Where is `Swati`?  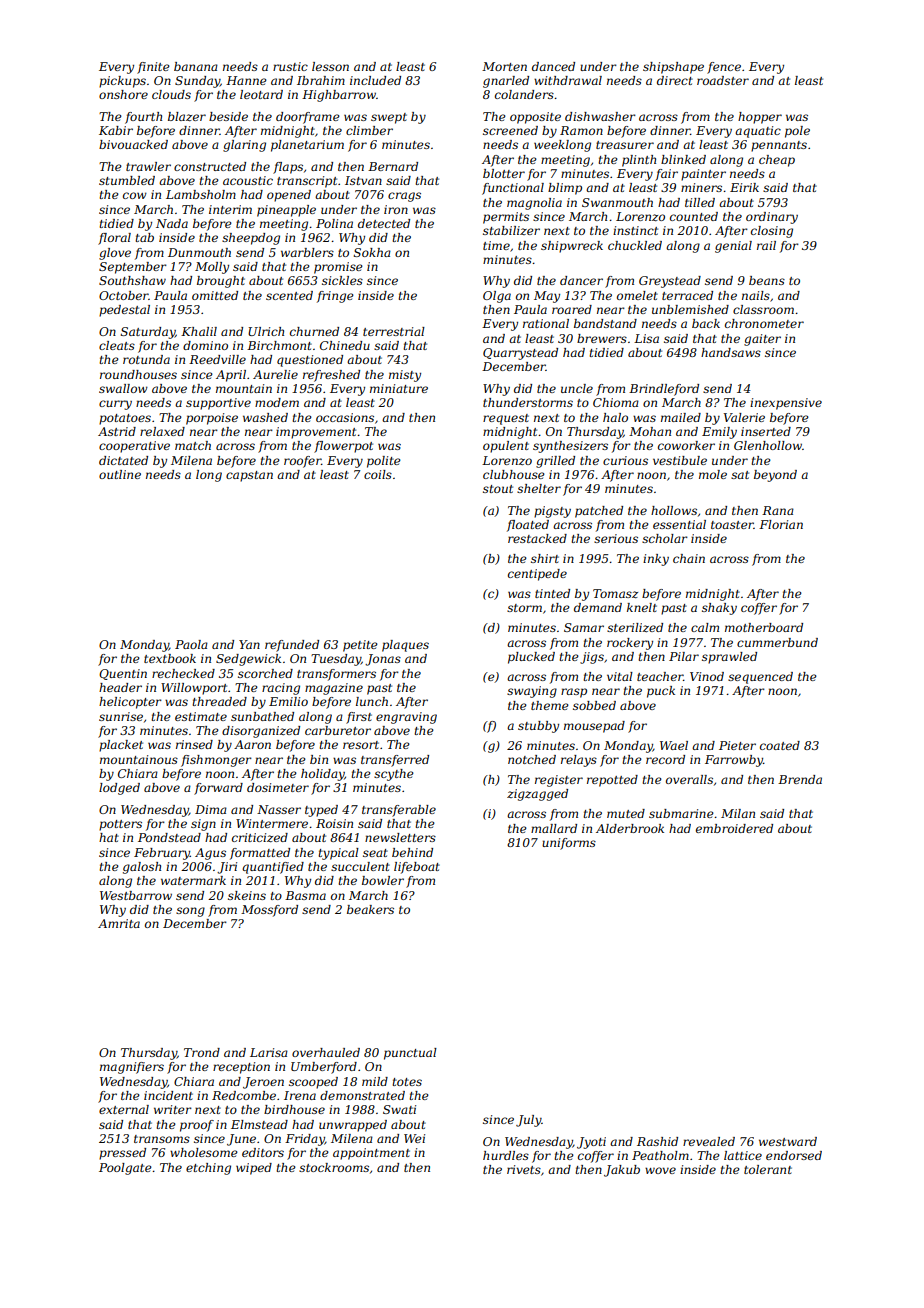 Swati is located at coordinates (399, 1109).
